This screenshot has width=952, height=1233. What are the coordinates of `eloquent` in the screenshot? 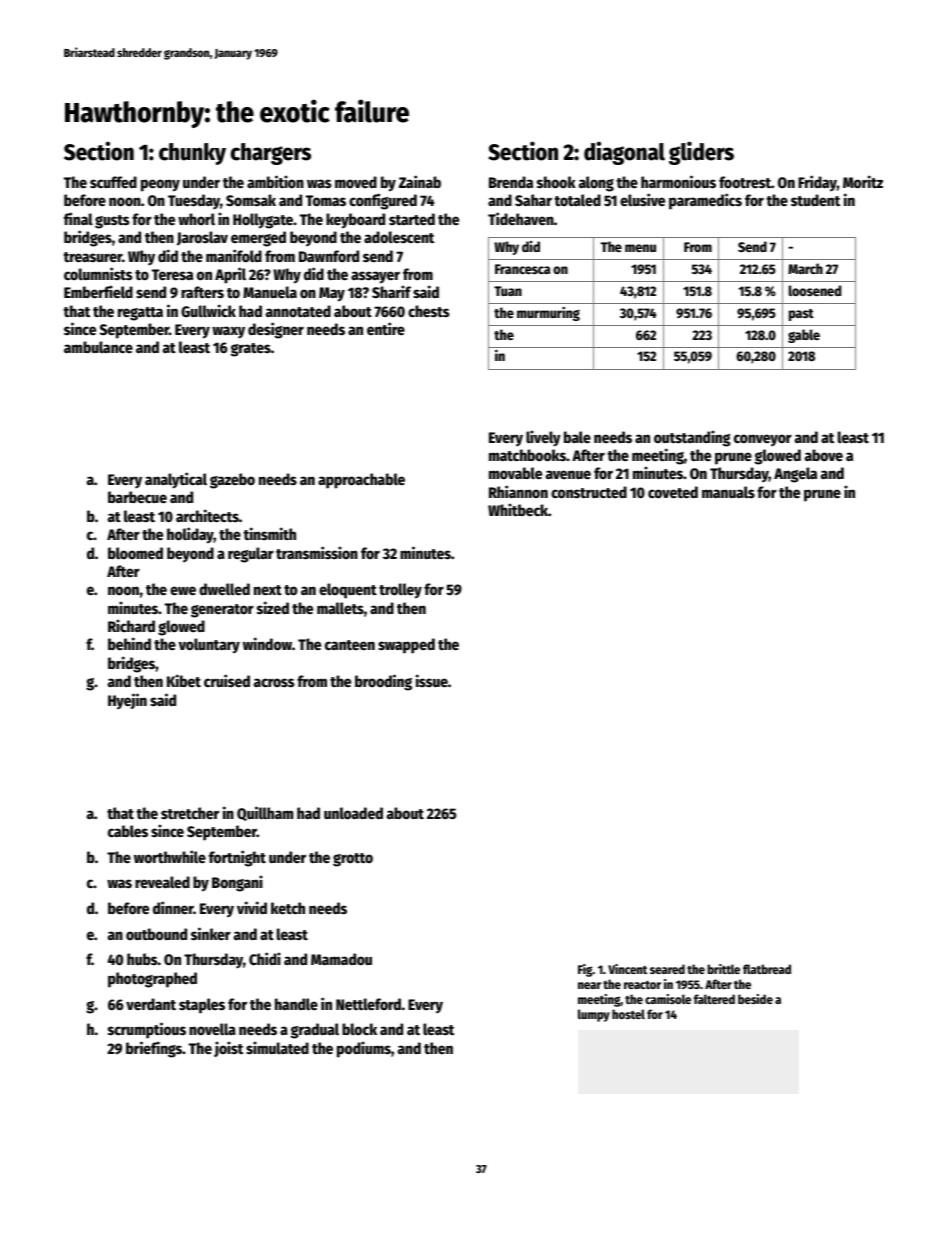 It's located at (348, 591).
